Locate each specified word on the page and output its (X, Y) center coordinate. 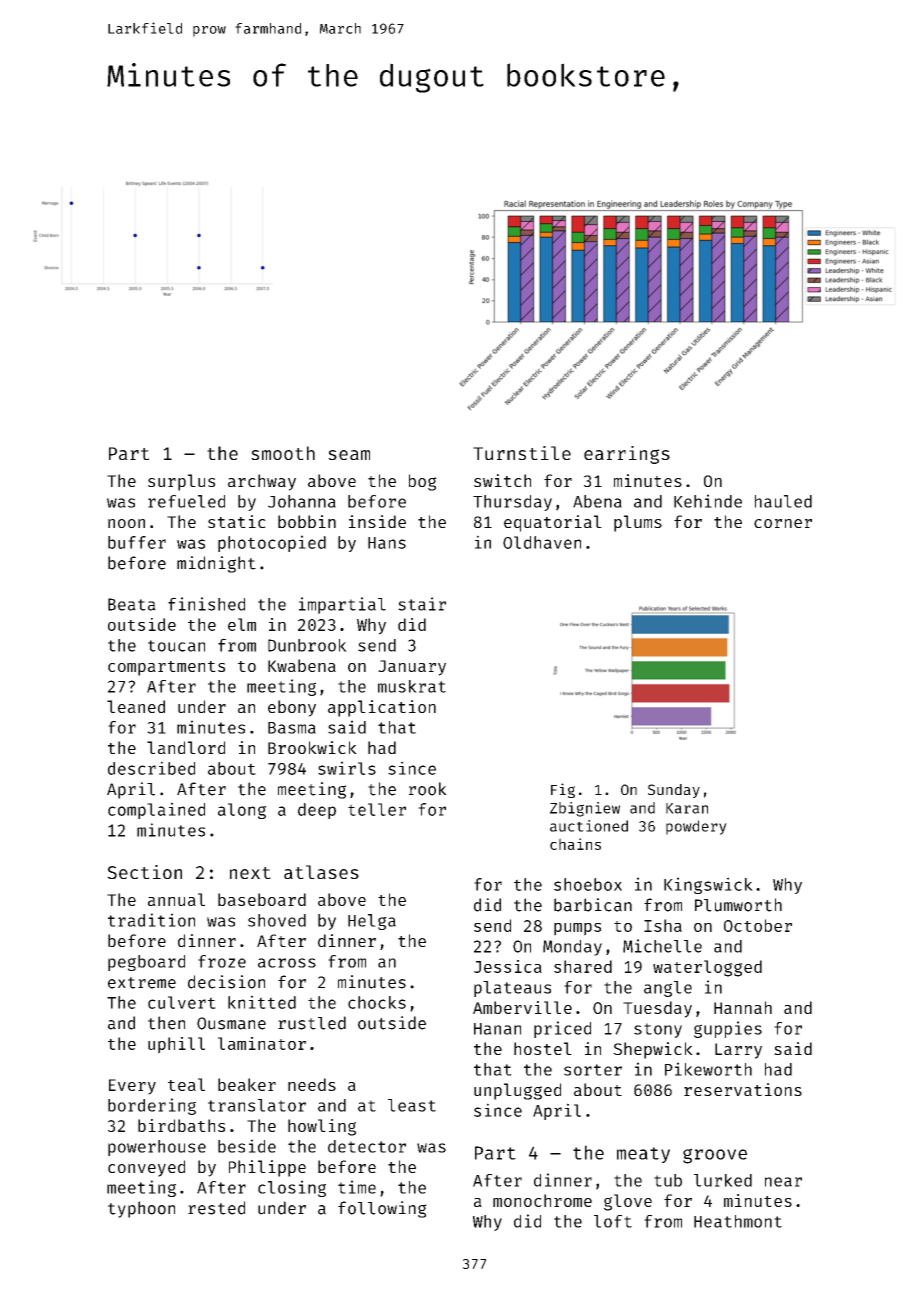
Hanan (497, 1029)
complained (156, 810)
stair (422, 604)
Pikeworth (708, 1069)
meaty (643, 1155)
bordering (152, 1106)
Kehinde (708, 501)
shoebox (588, 884)
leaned (136, 706)
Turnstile (522, 453)
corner (783, 523)
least (412, 1105)
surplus (181, 482)
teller (377, 809)
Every (132, 1087)
